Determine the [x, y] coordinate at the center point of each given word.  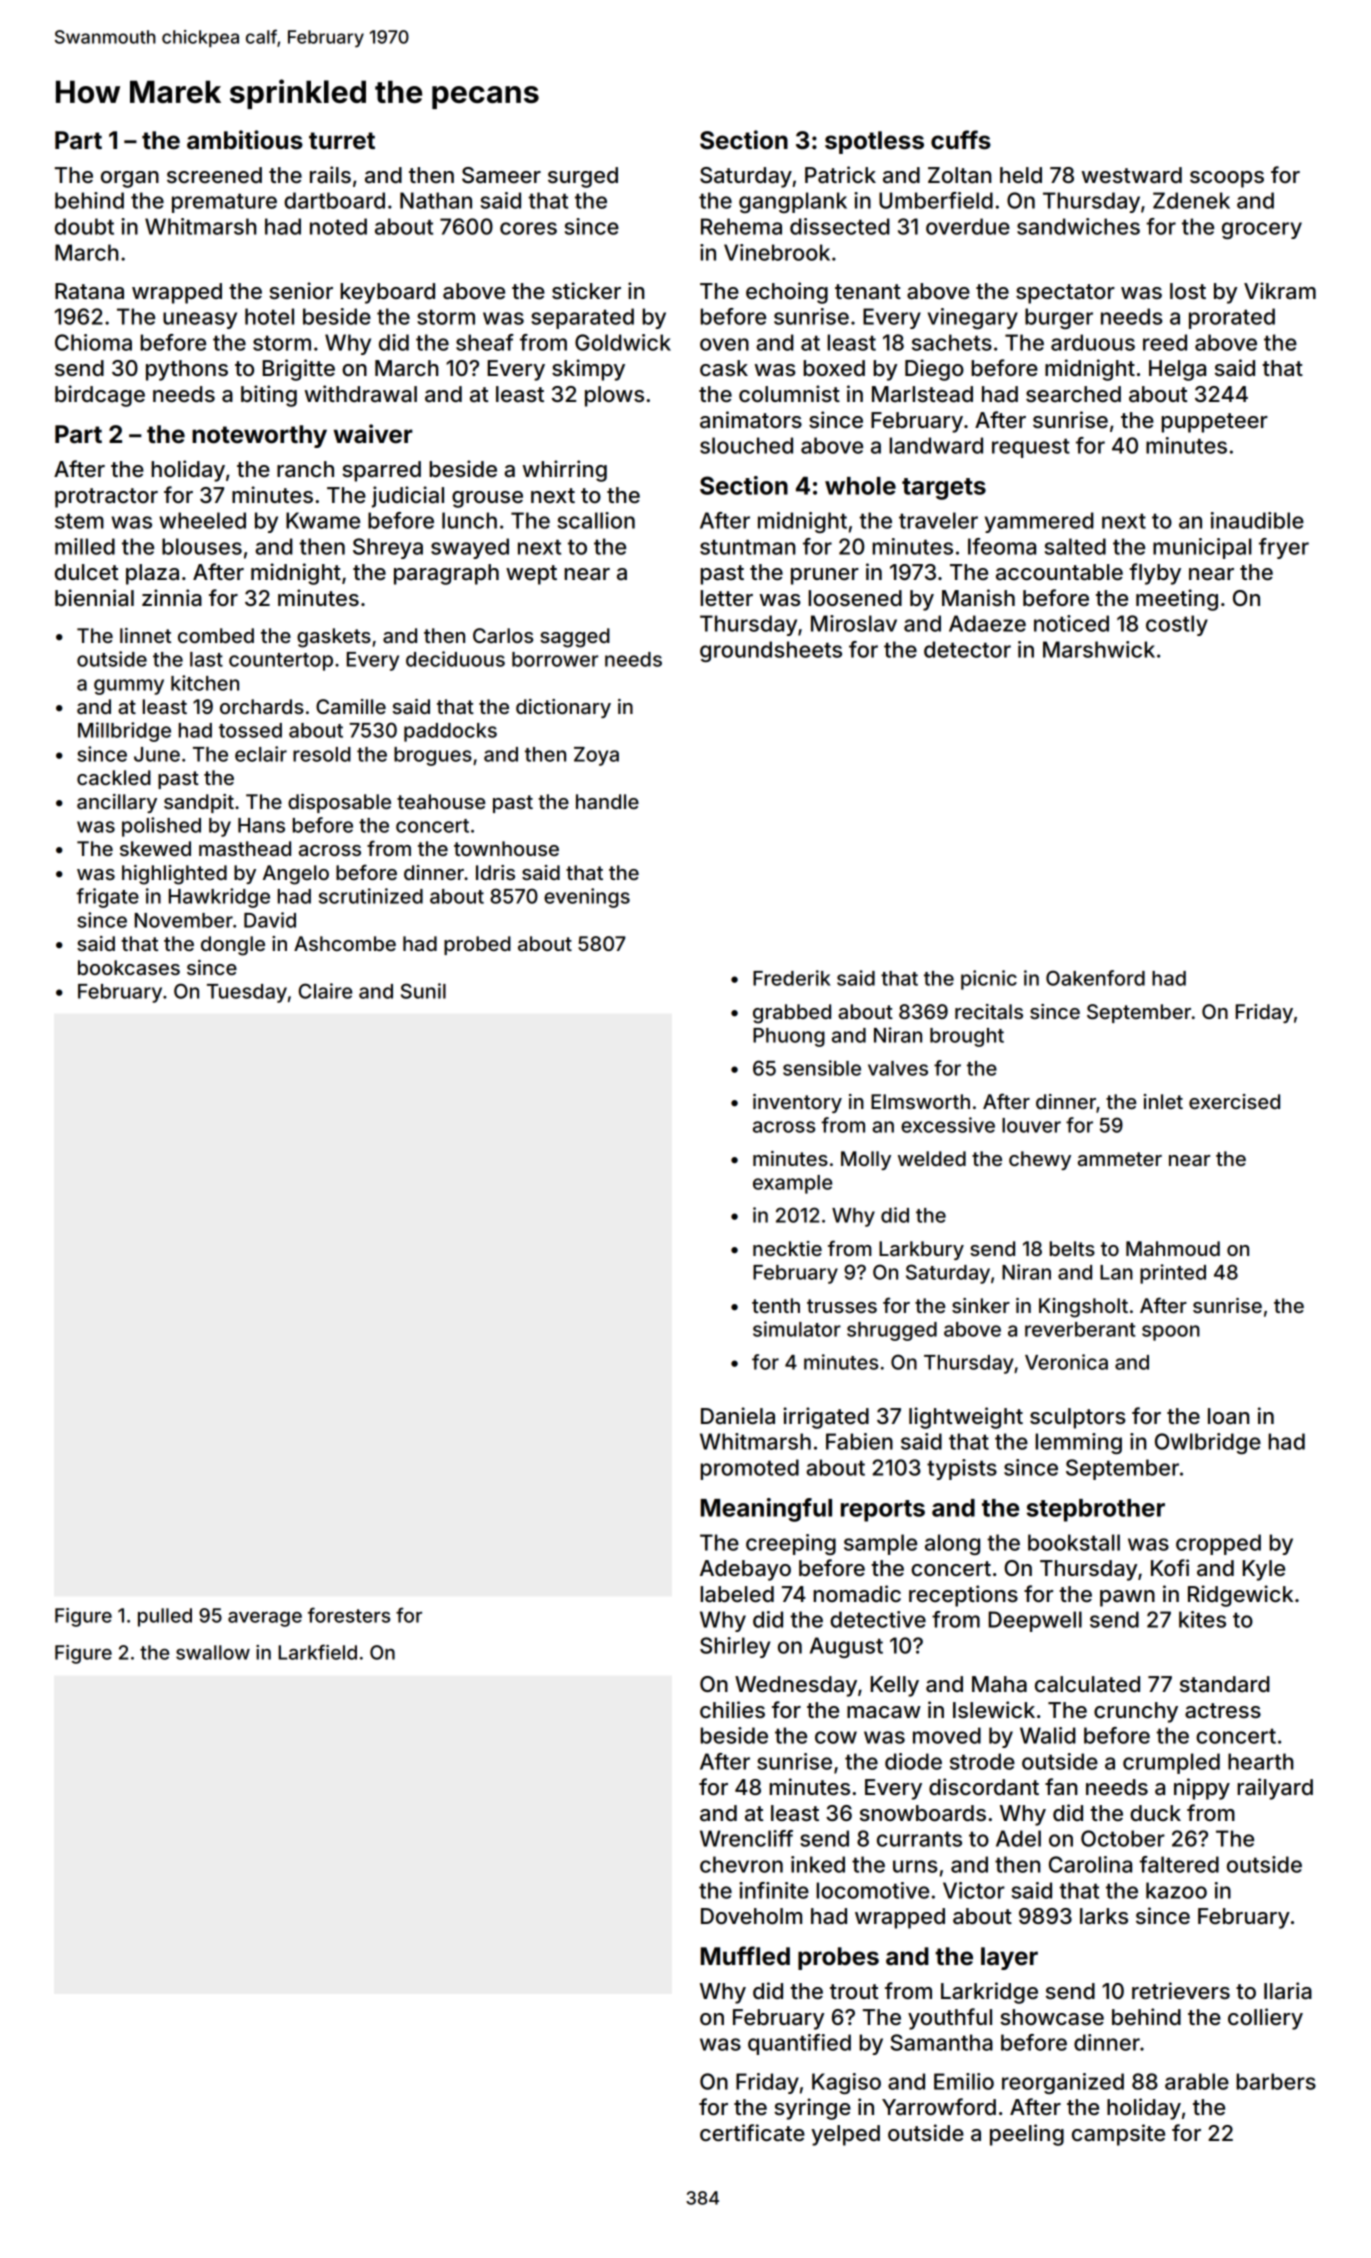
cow [836, 1737]
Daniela [738, 1416]
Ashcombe [345, 943]
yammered [1039, 522]
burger [1059, 318]
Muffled [745, 1956]
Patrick [840, 175]
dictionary [563, 708]
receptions [963, 1596]
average [265, 1619]
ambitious [245, 140]
